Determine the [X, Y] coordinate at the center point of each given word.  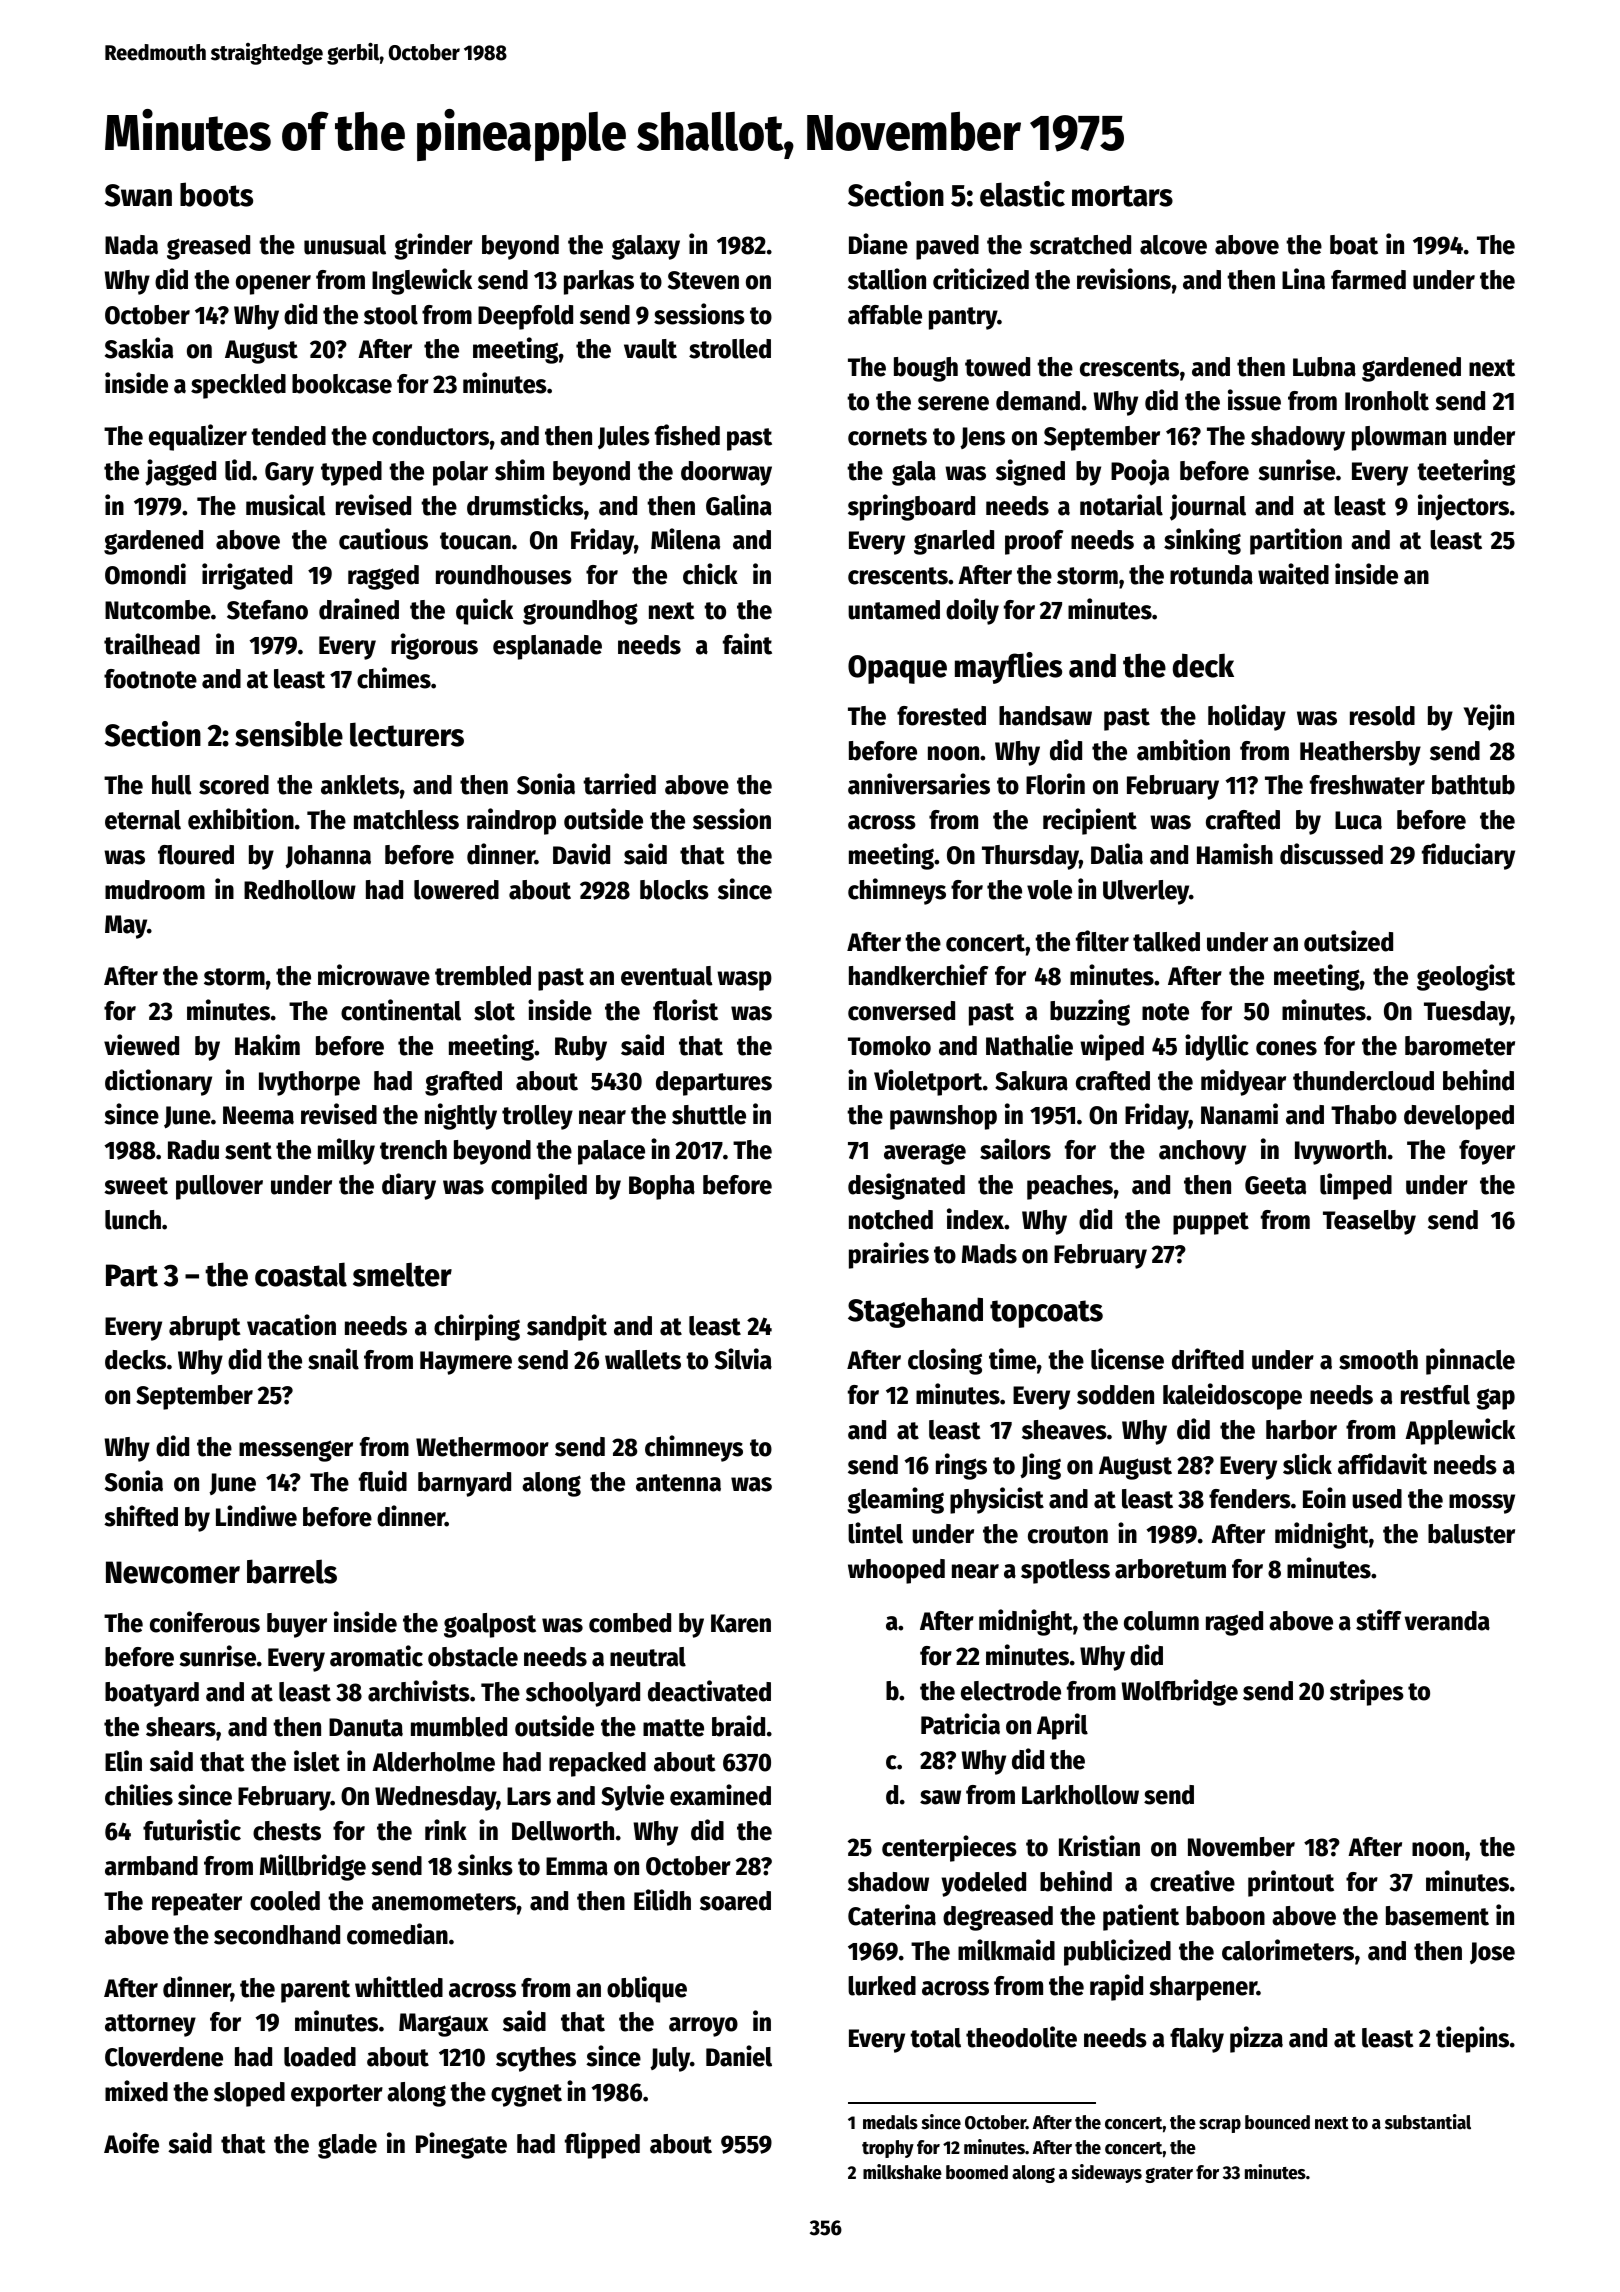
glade [347, 2146]
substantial [1428, 2122]
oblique [647, 1989]
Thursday [1030, 857]
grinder [434, 246]
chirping [477, 1327]
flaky [1197, 2040]
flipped [602, 2145]
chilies [139, 1795]
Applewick [1460, 1431]
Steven [703, 280]
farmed [1368, 280]
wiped [1112, 1047]
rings [961, 1466]
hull [172, 785]
